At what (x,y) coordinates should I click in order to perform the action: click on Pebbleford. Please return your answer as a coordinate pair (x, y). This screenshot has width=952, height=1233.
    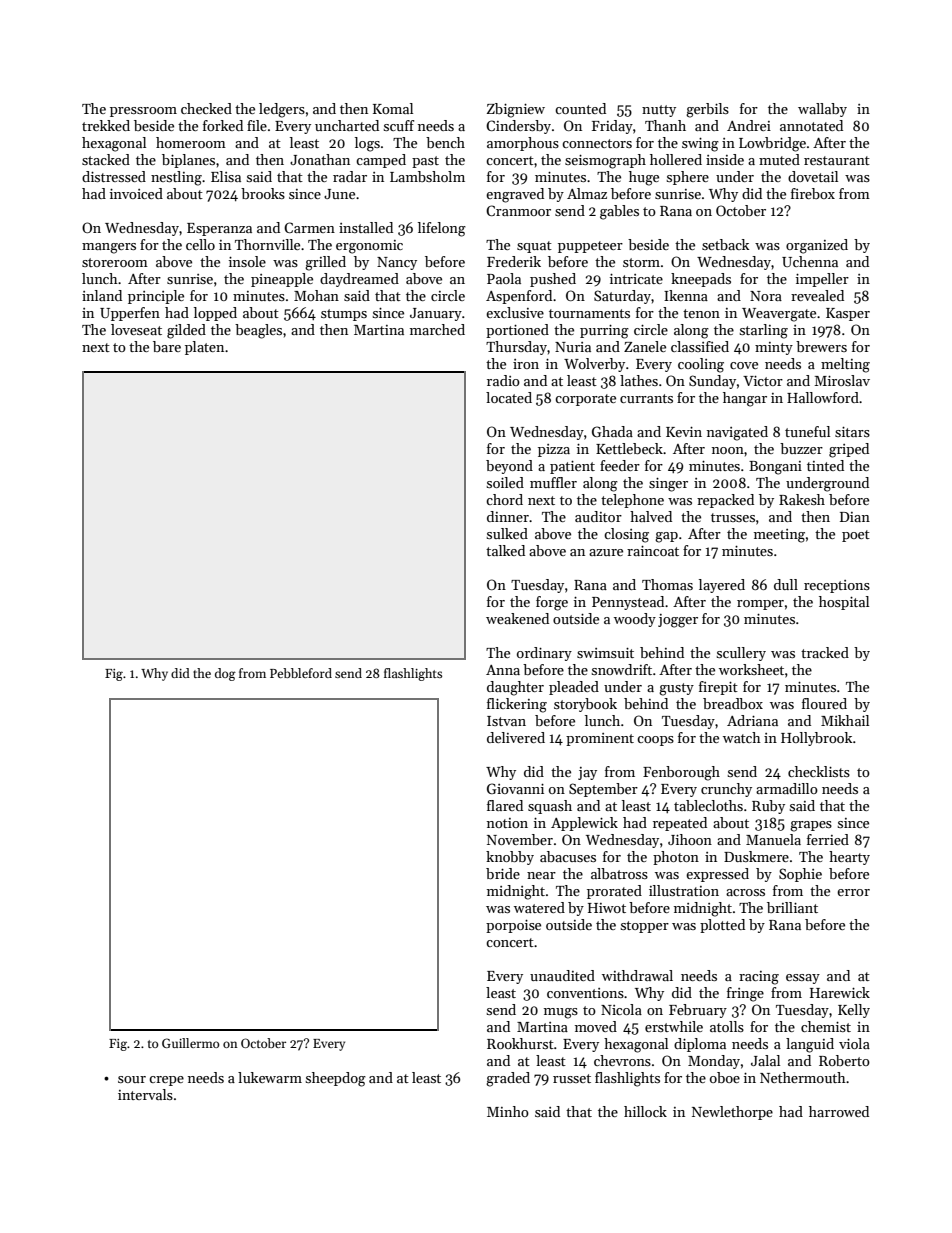
    Looking at the image, I should click on (301, 673).
